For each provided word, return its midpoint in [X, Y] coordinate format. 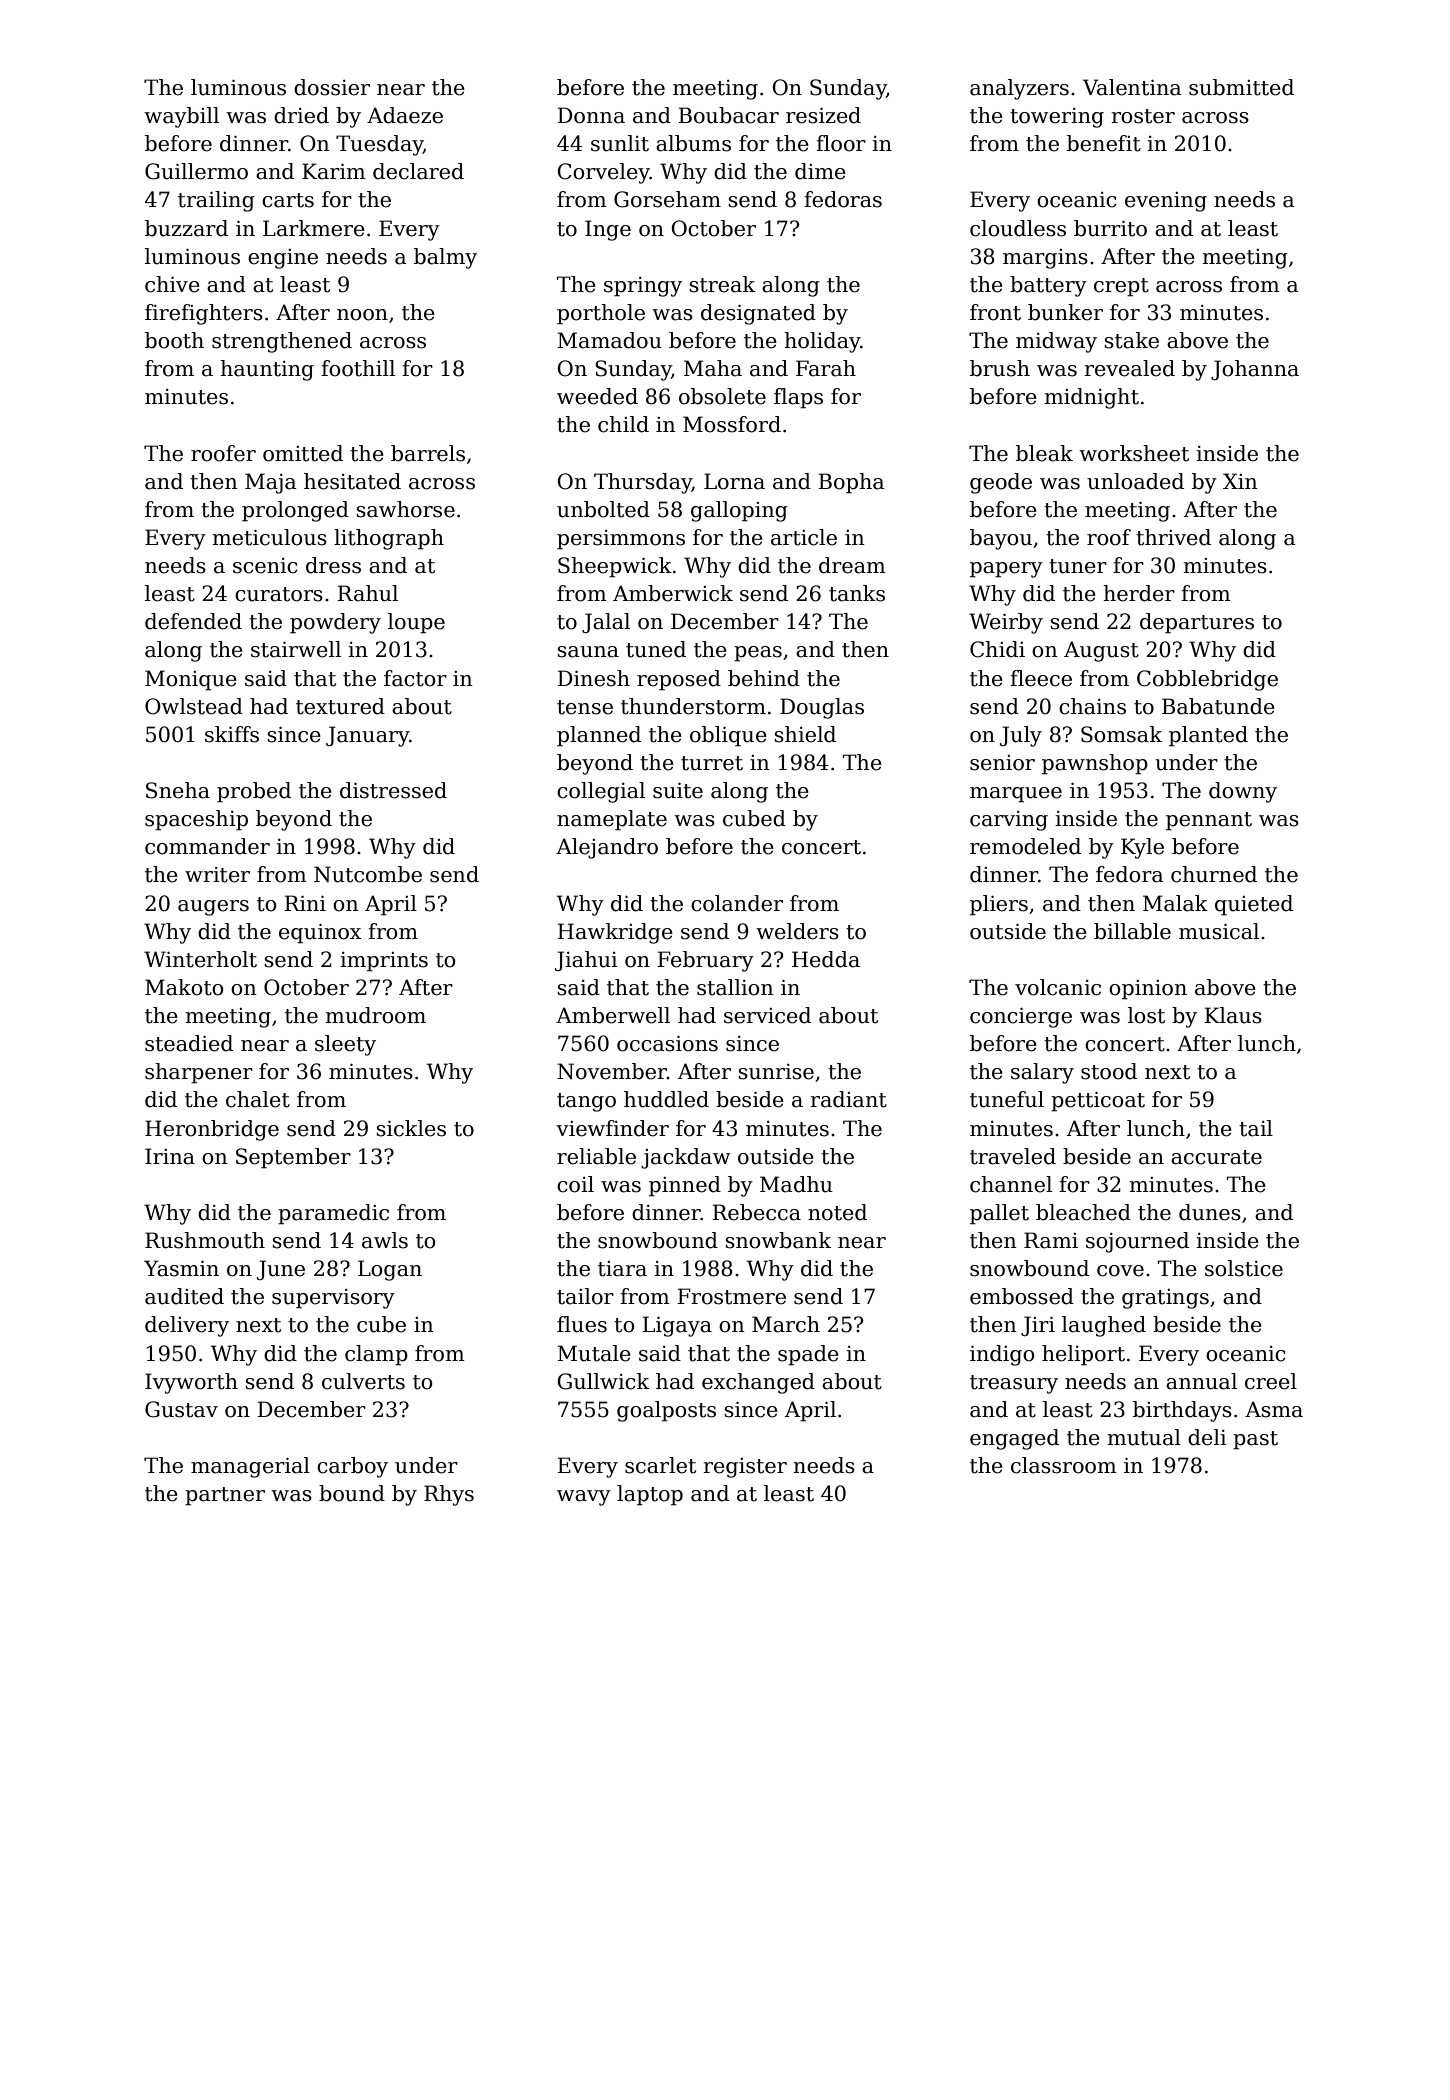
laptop [650, 1495]
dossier [332, 87]
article [804, 537]
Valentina [1132, 87]
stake [1131, 340]
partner [225, 1496]
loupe [416, 623]
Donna [591, 115]
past [1255, 1440]
